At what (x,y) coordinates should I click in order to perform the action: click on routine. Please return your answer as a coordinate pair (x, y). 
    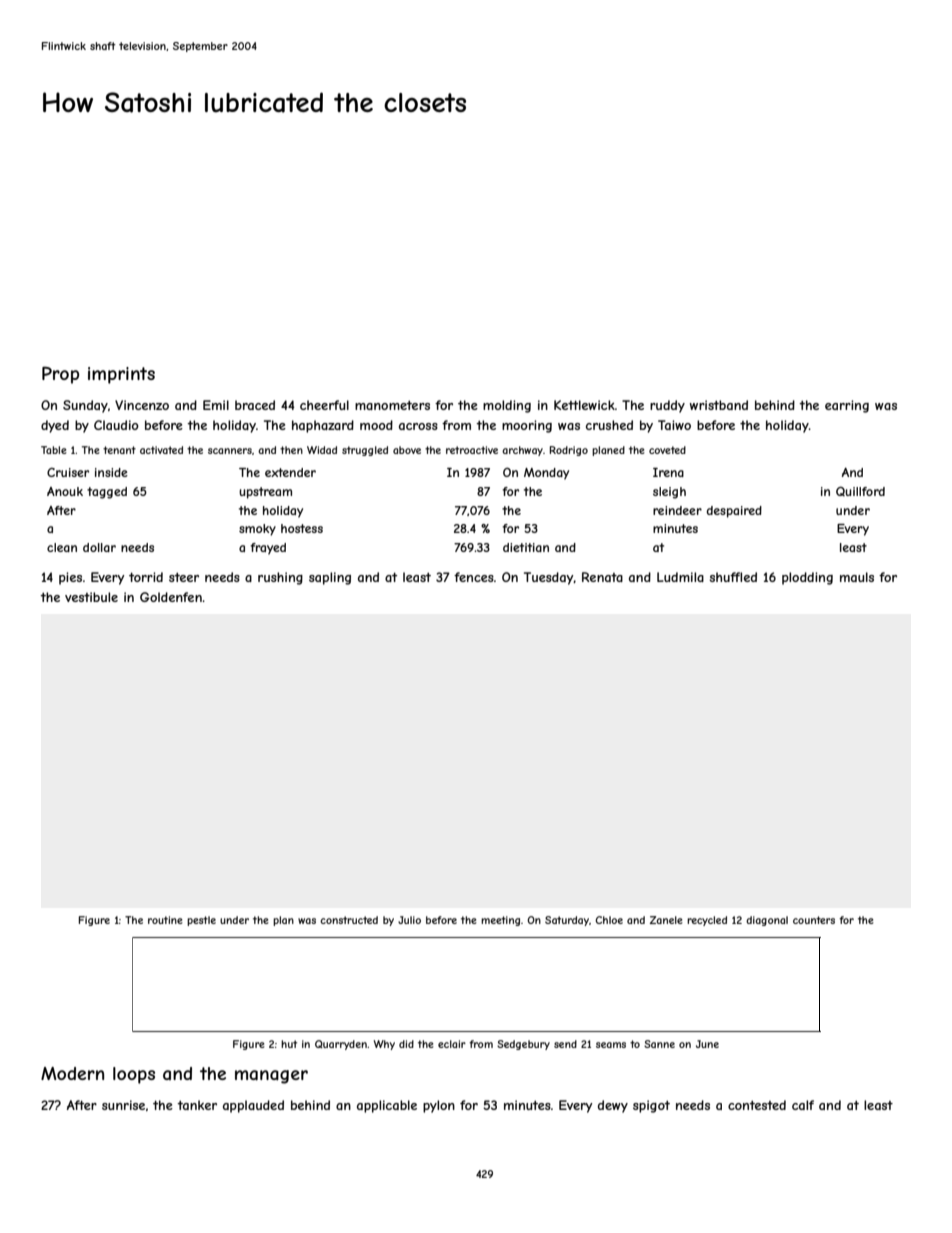
    Looking at the image, I should click on (165, 920).
